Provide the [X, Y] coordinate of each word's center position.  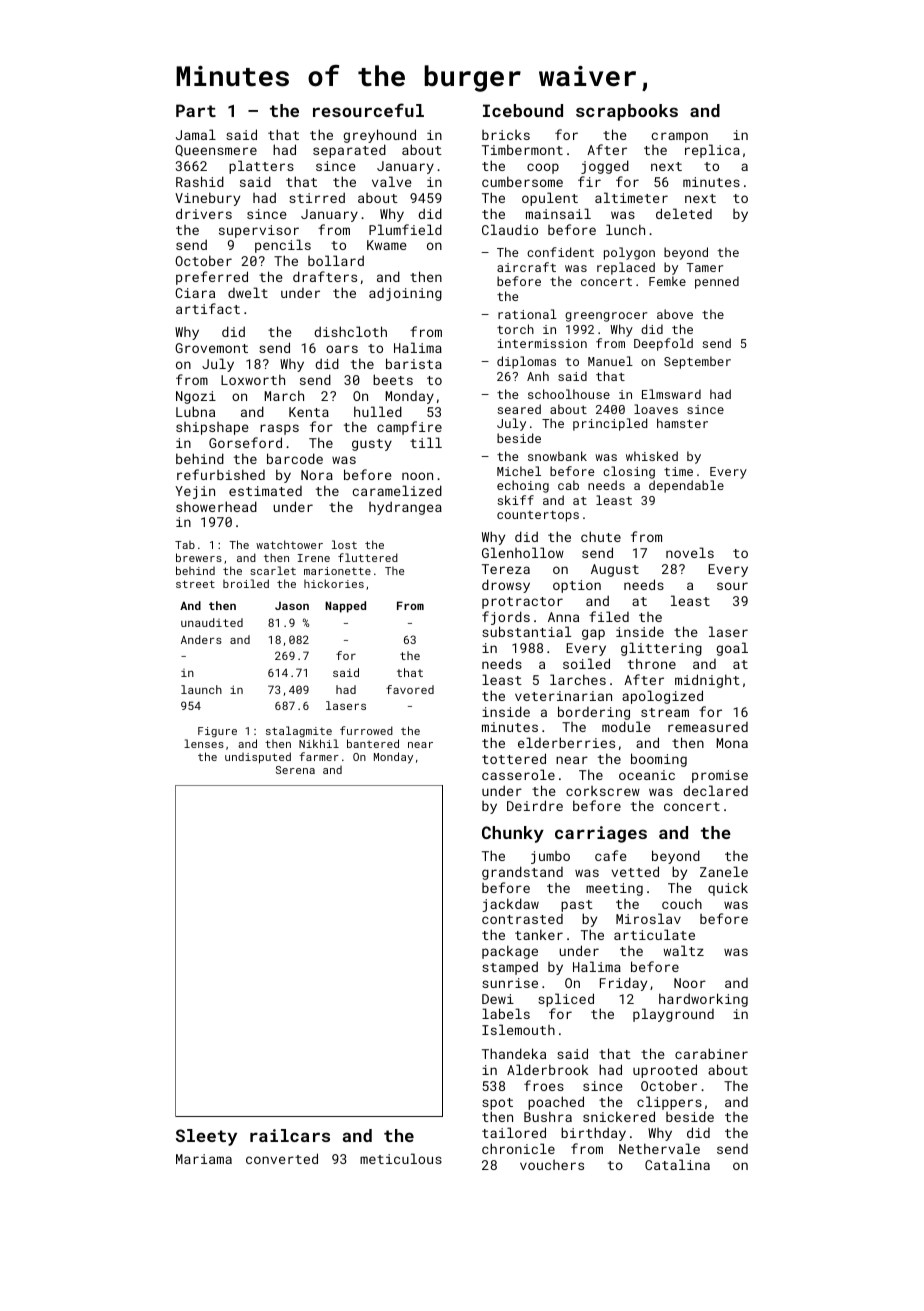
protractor [522, 603]
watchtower [289, 544]
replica [712, 151]
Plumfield [405, 229]
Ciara [195, 293]
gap [593, 634]
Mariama [204, 1159]
